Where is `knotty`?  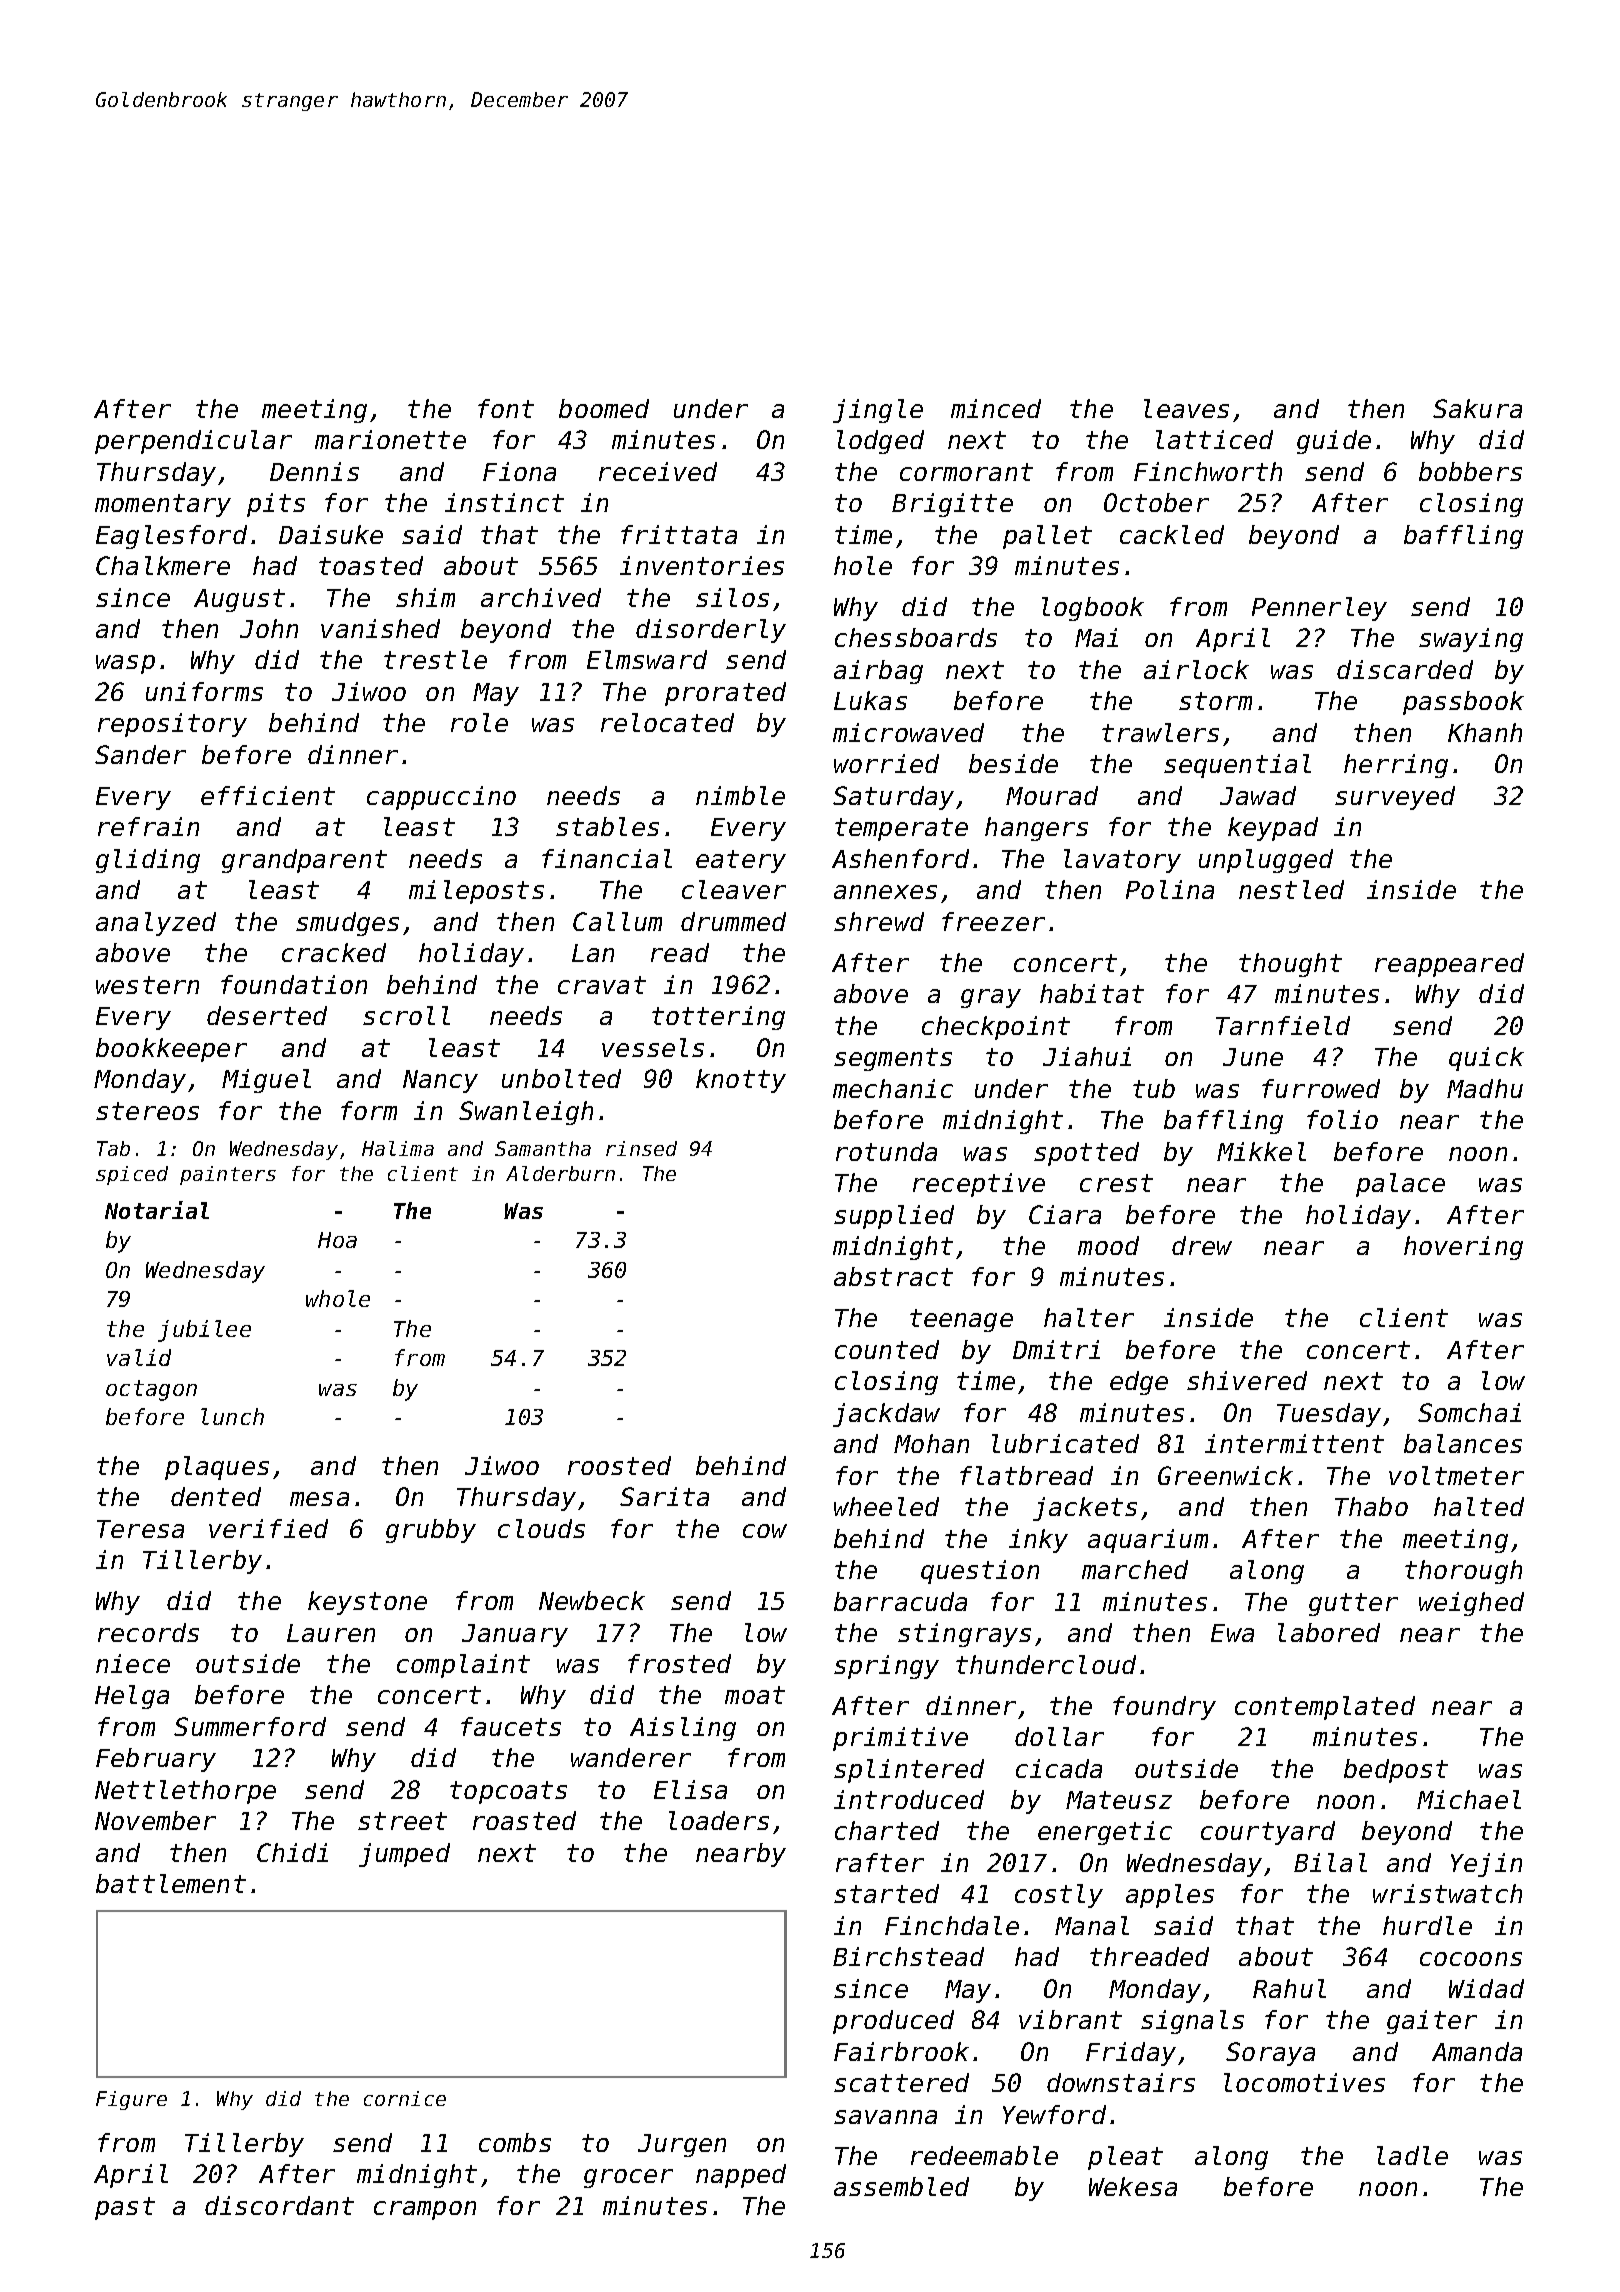 knotty is located at coordinates (741, 1081).
